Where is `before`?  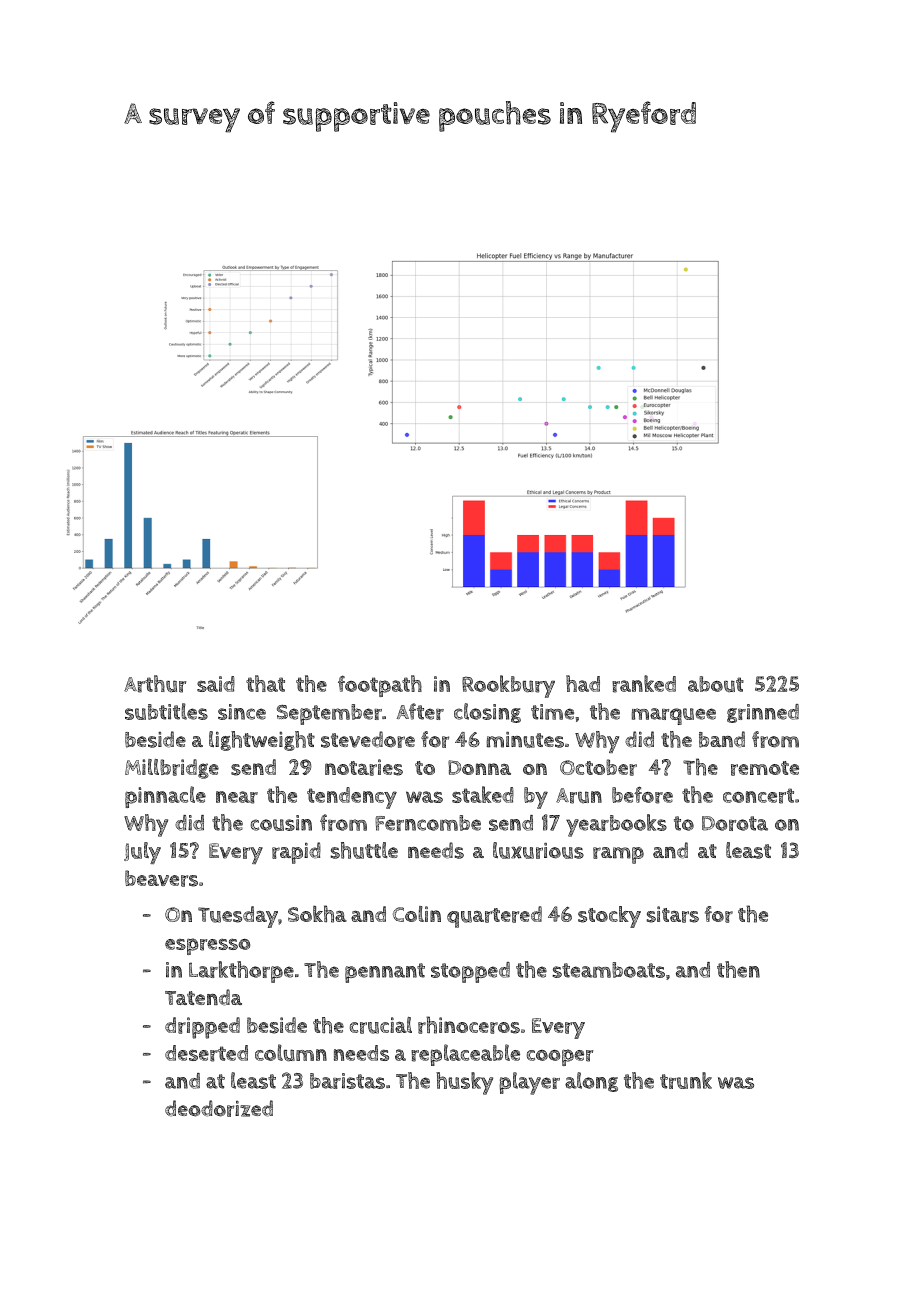
before is located at coordinates (642, 795).
